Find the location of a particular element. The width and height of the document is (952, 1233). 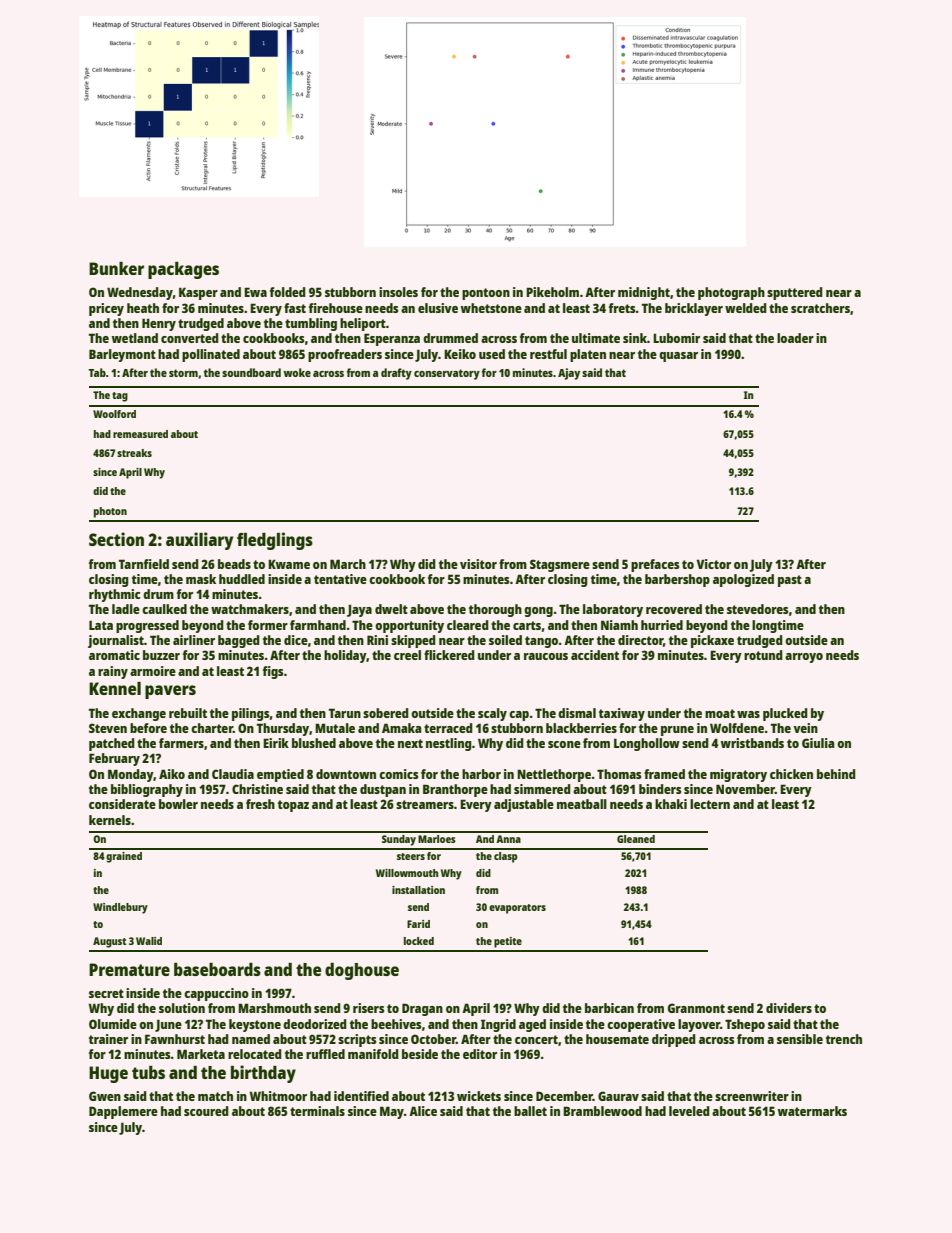

fresh is located at coordinates (260, 804).
